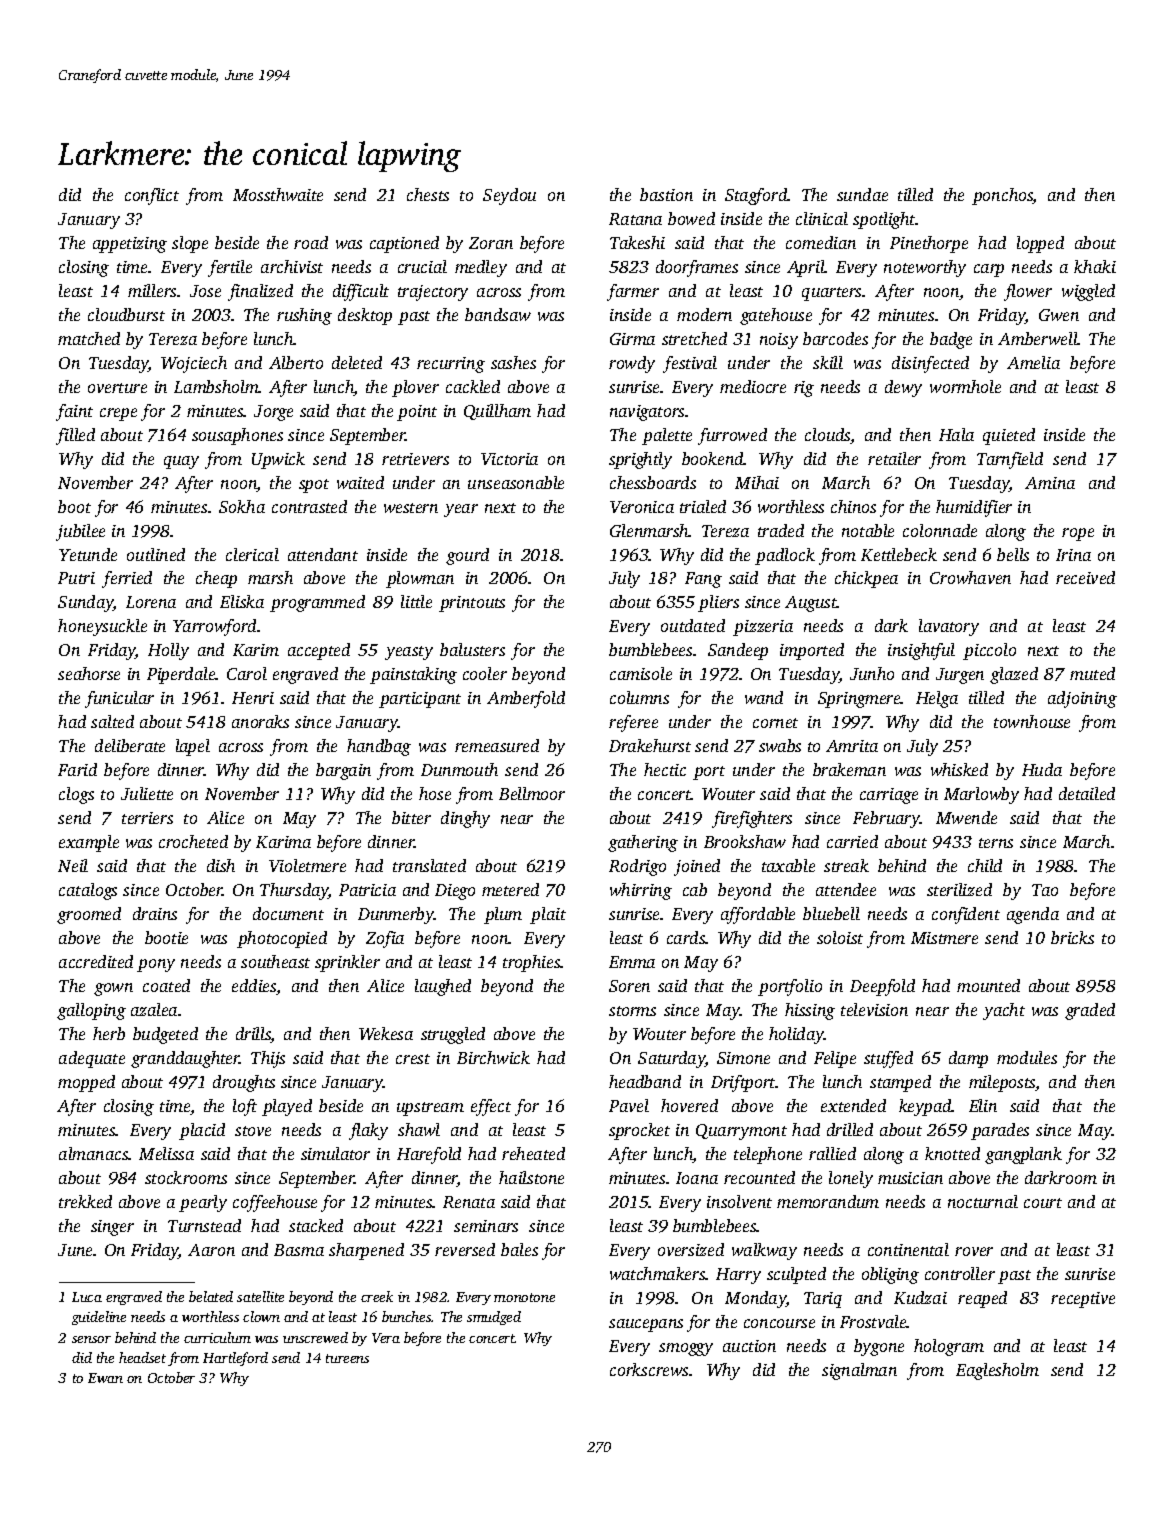 This screenshot has width=1175, height=1521. I want to click on musician, so click(910, 1178).
